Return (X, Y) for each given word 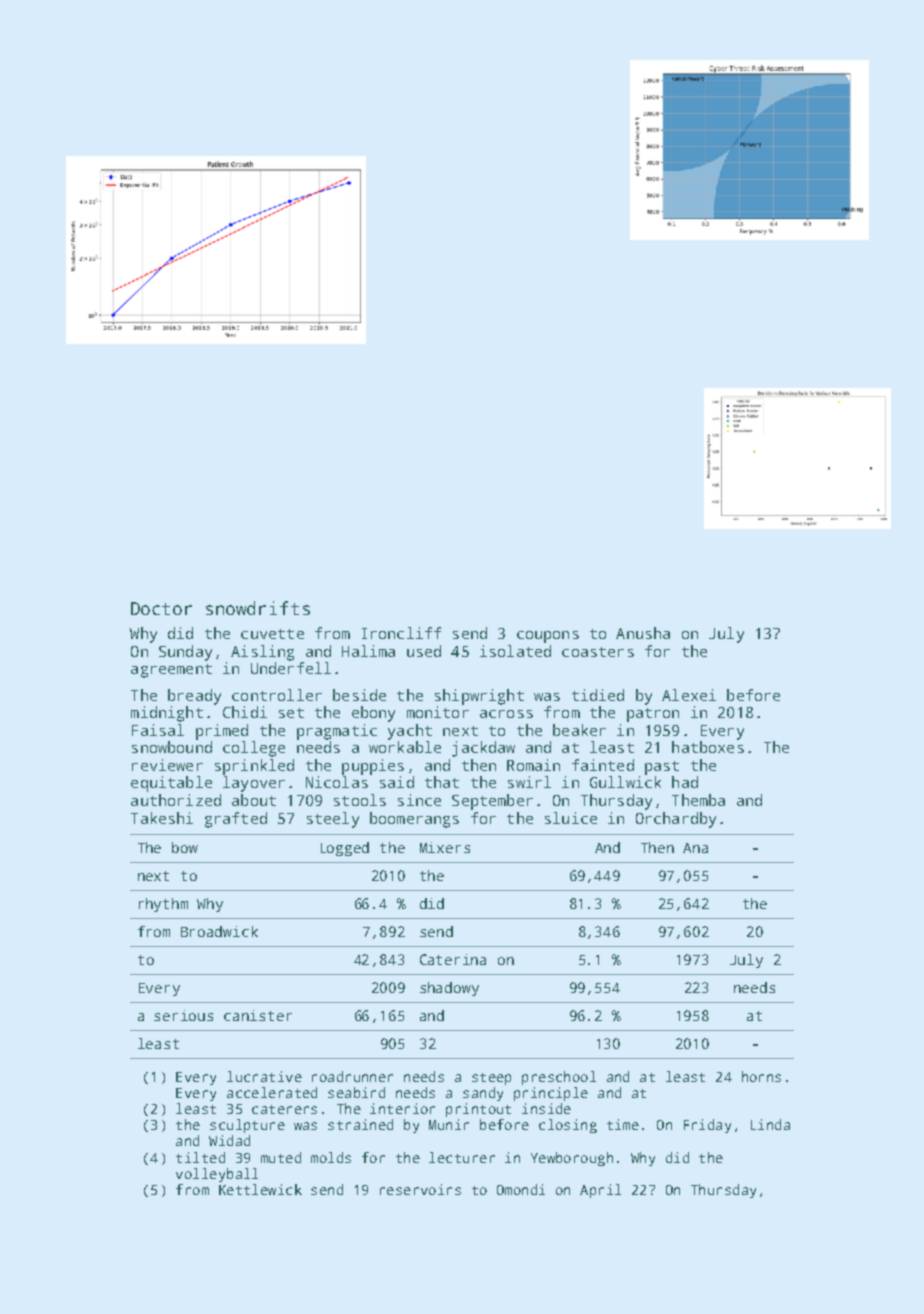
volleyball (217, 1175)
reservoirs (420, 1189)
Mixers (445, 847)
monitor (438, 712)
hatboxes (708, 747)
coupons (548, 637)
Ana (695, 848)
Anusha (643, 633)
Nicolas (337, 782)
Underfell (291, 668)
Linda (770, 1124)
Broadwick (219, 931)
